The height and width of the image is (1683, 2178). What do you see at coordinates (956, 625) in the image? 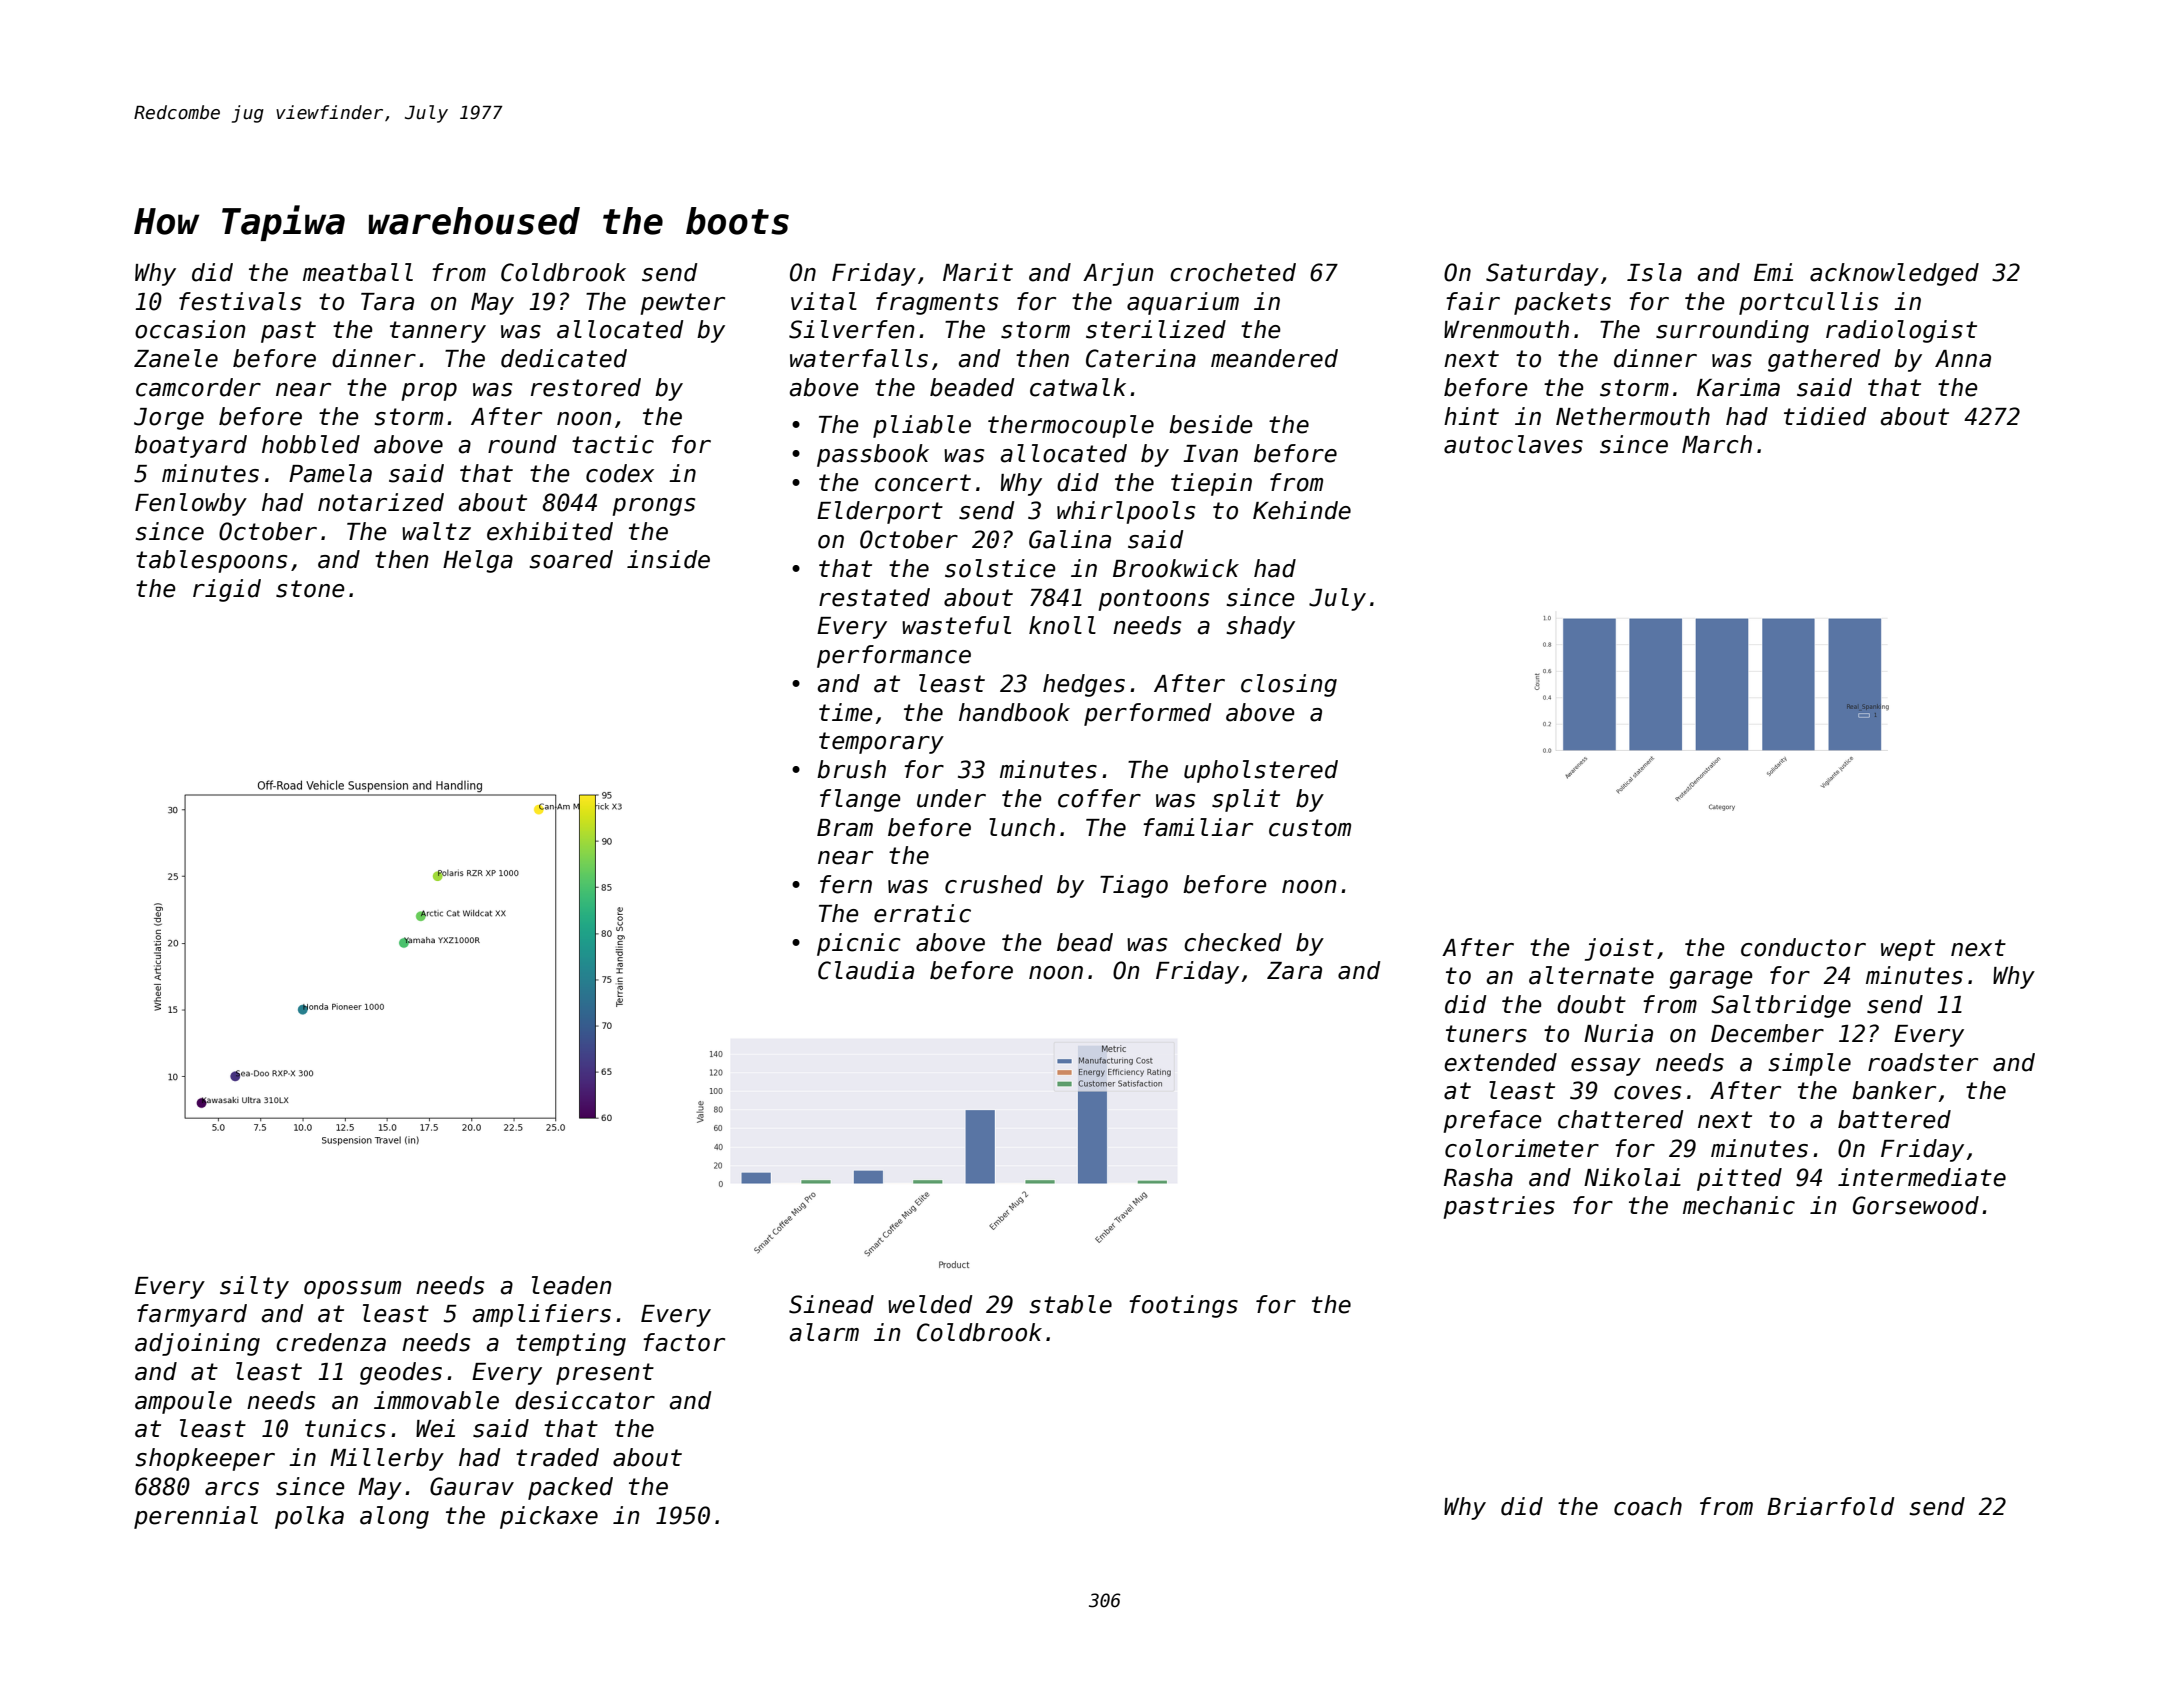
I see `wasteful` at bounding box center [956, 625].
